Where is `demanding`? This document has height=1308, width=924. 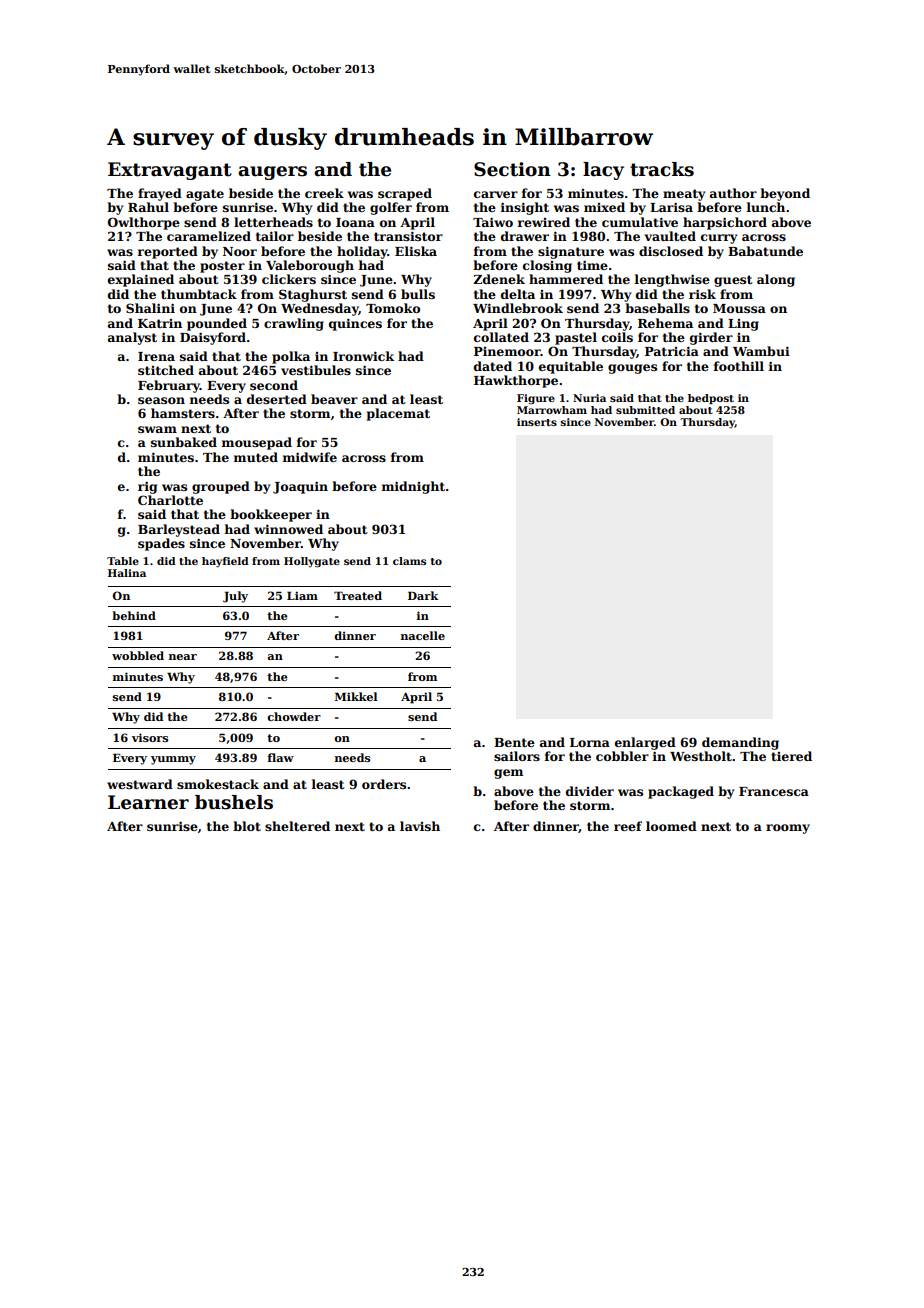 demanding is located at coordinates (740, 743).
